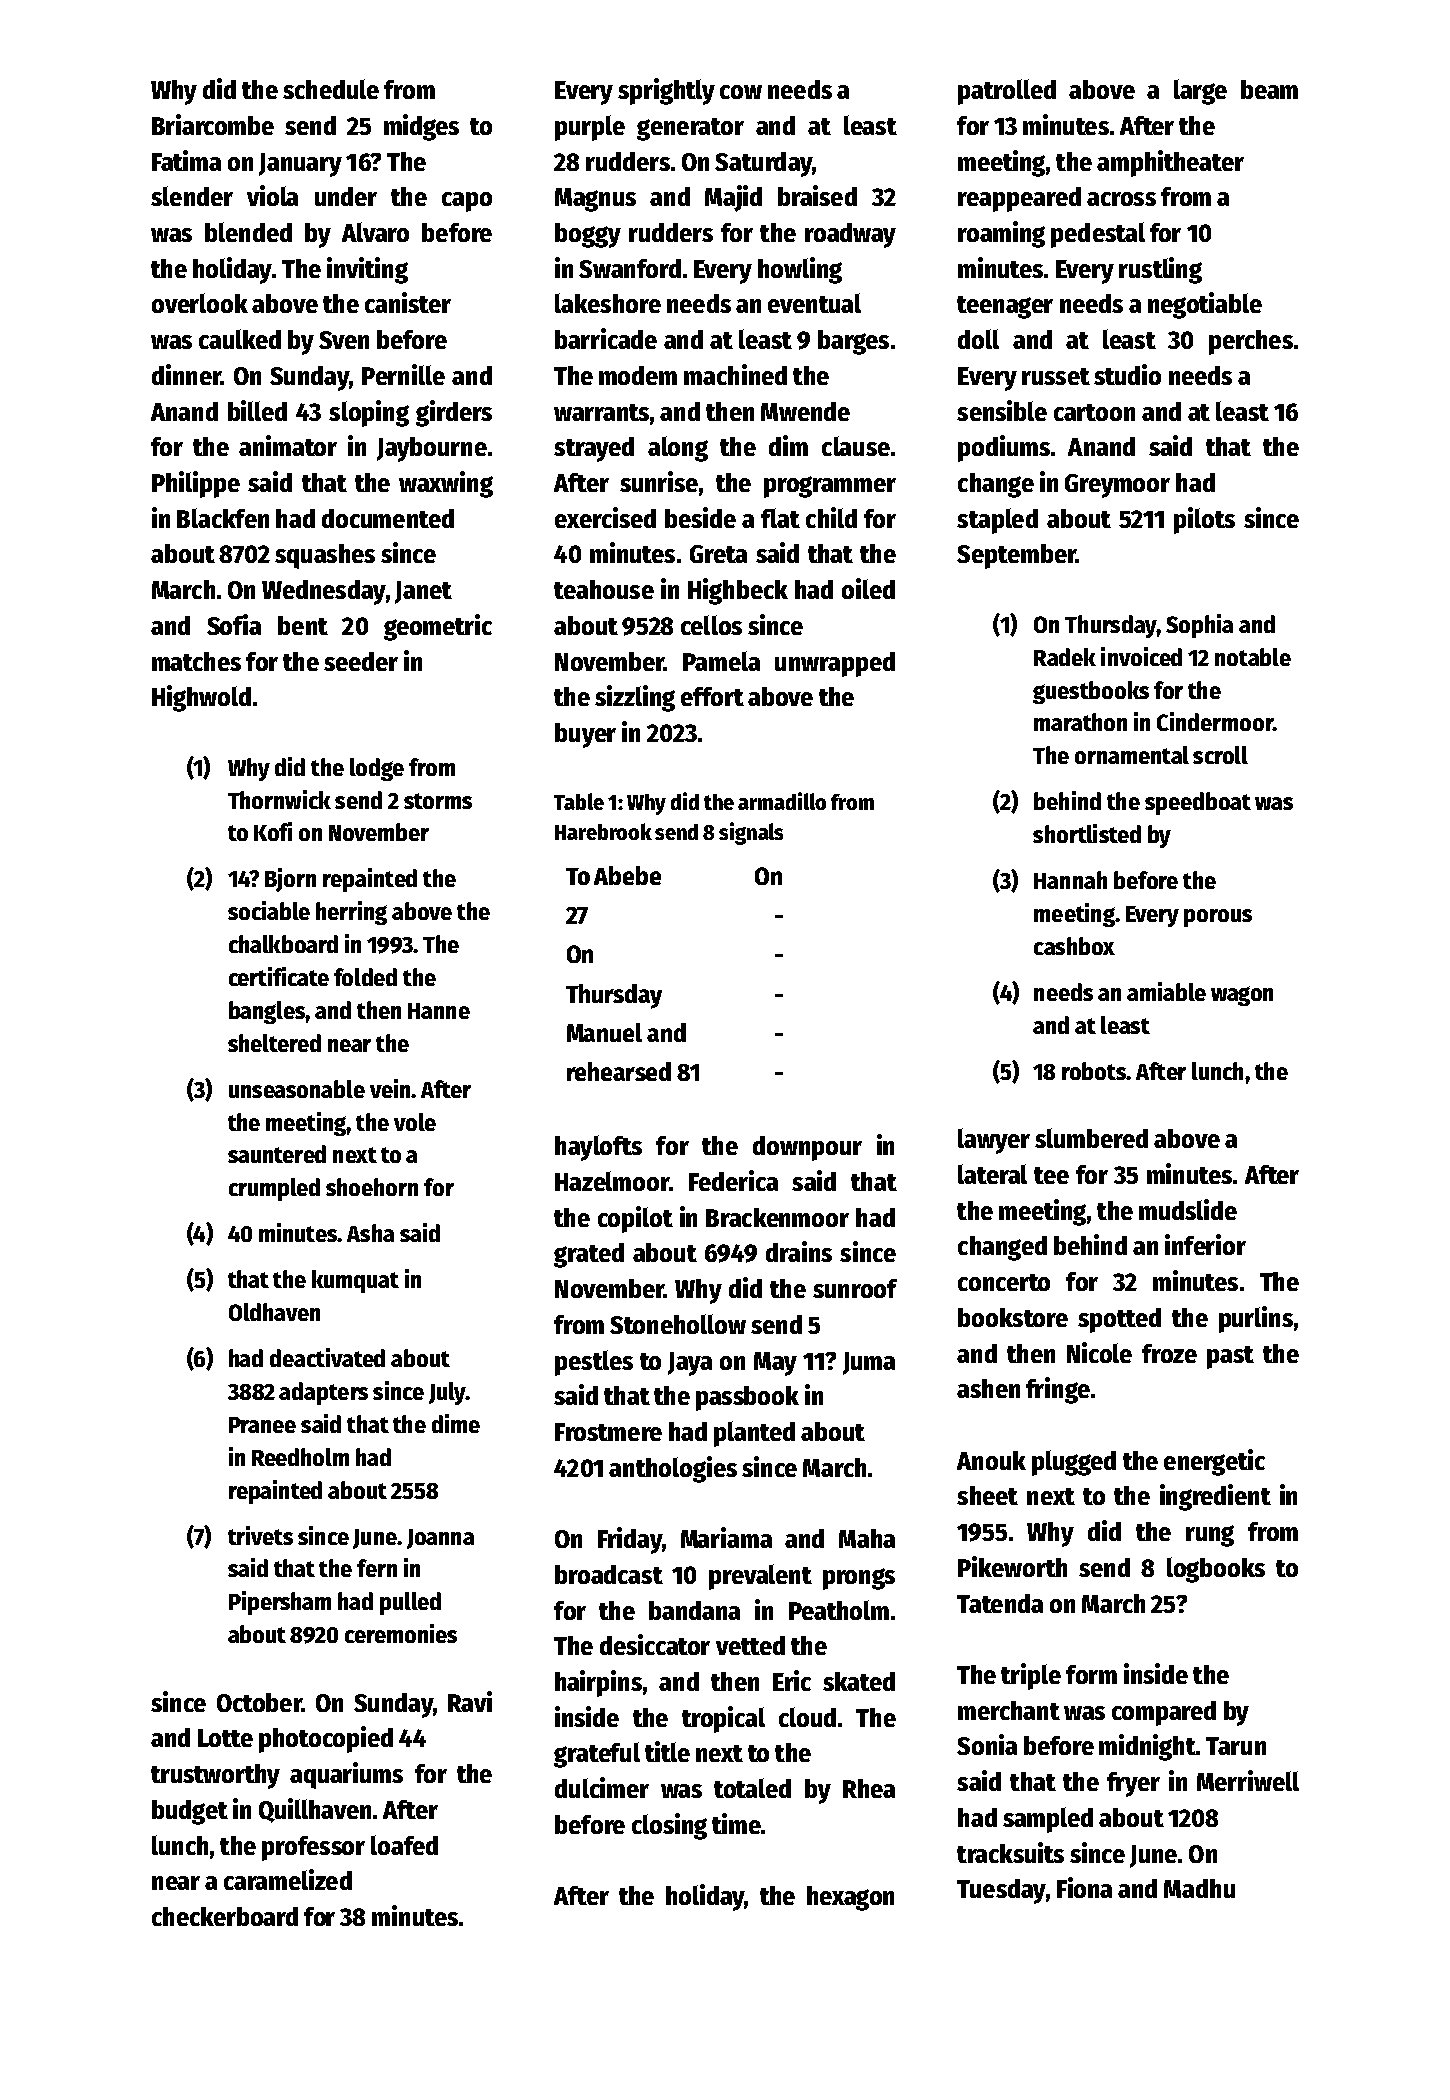  What do you see at coordinates (1198, 803) in the image?
I see `speedboat` at bounding box center [1198, 803].
